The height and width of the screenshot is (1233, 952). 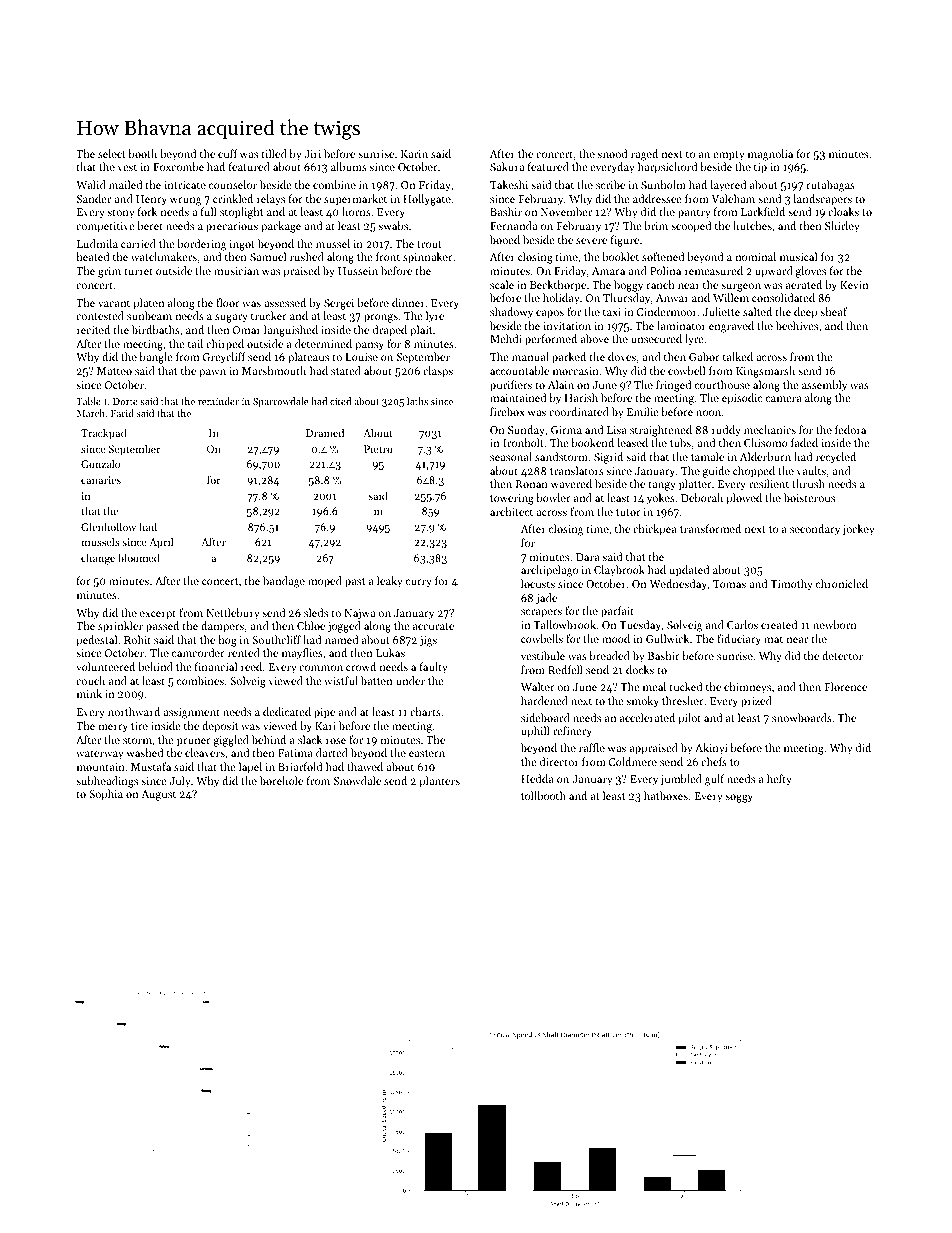 What do you see at coordinates (644, 155) in the screenshot?
I see `raged` at bounding box center [644, 155].
